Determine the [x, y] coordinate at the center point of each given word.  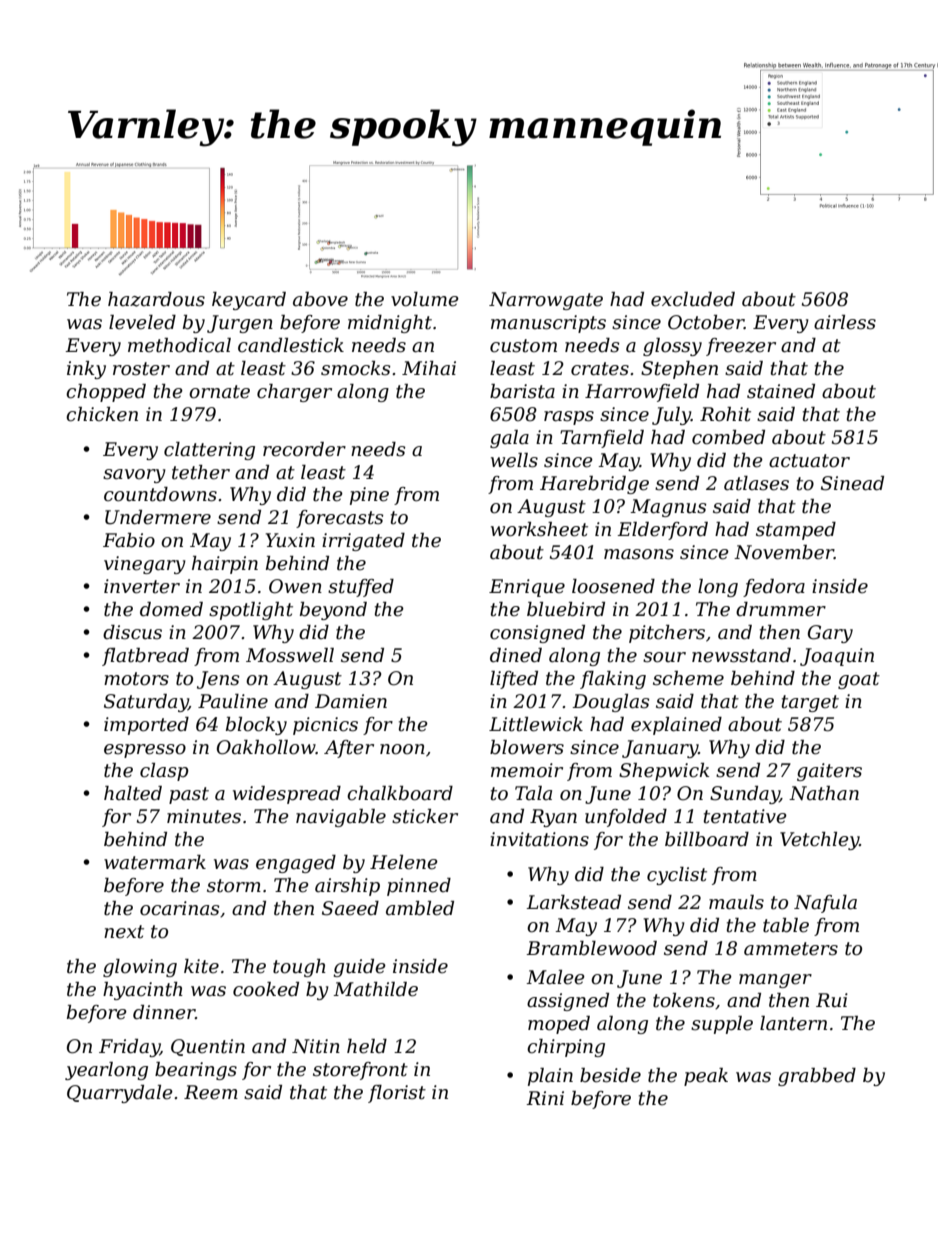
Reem [211, 1092]
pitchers [667, 634]
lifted [514, 680]
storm [234, 886]
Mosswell [290, 655]
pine [369, 496]
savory [134, 476]
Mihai [429, 368]
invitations [539, 839]
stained [781, 391]
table [786, 925]
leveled [142, 322]
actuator [809, 461]
